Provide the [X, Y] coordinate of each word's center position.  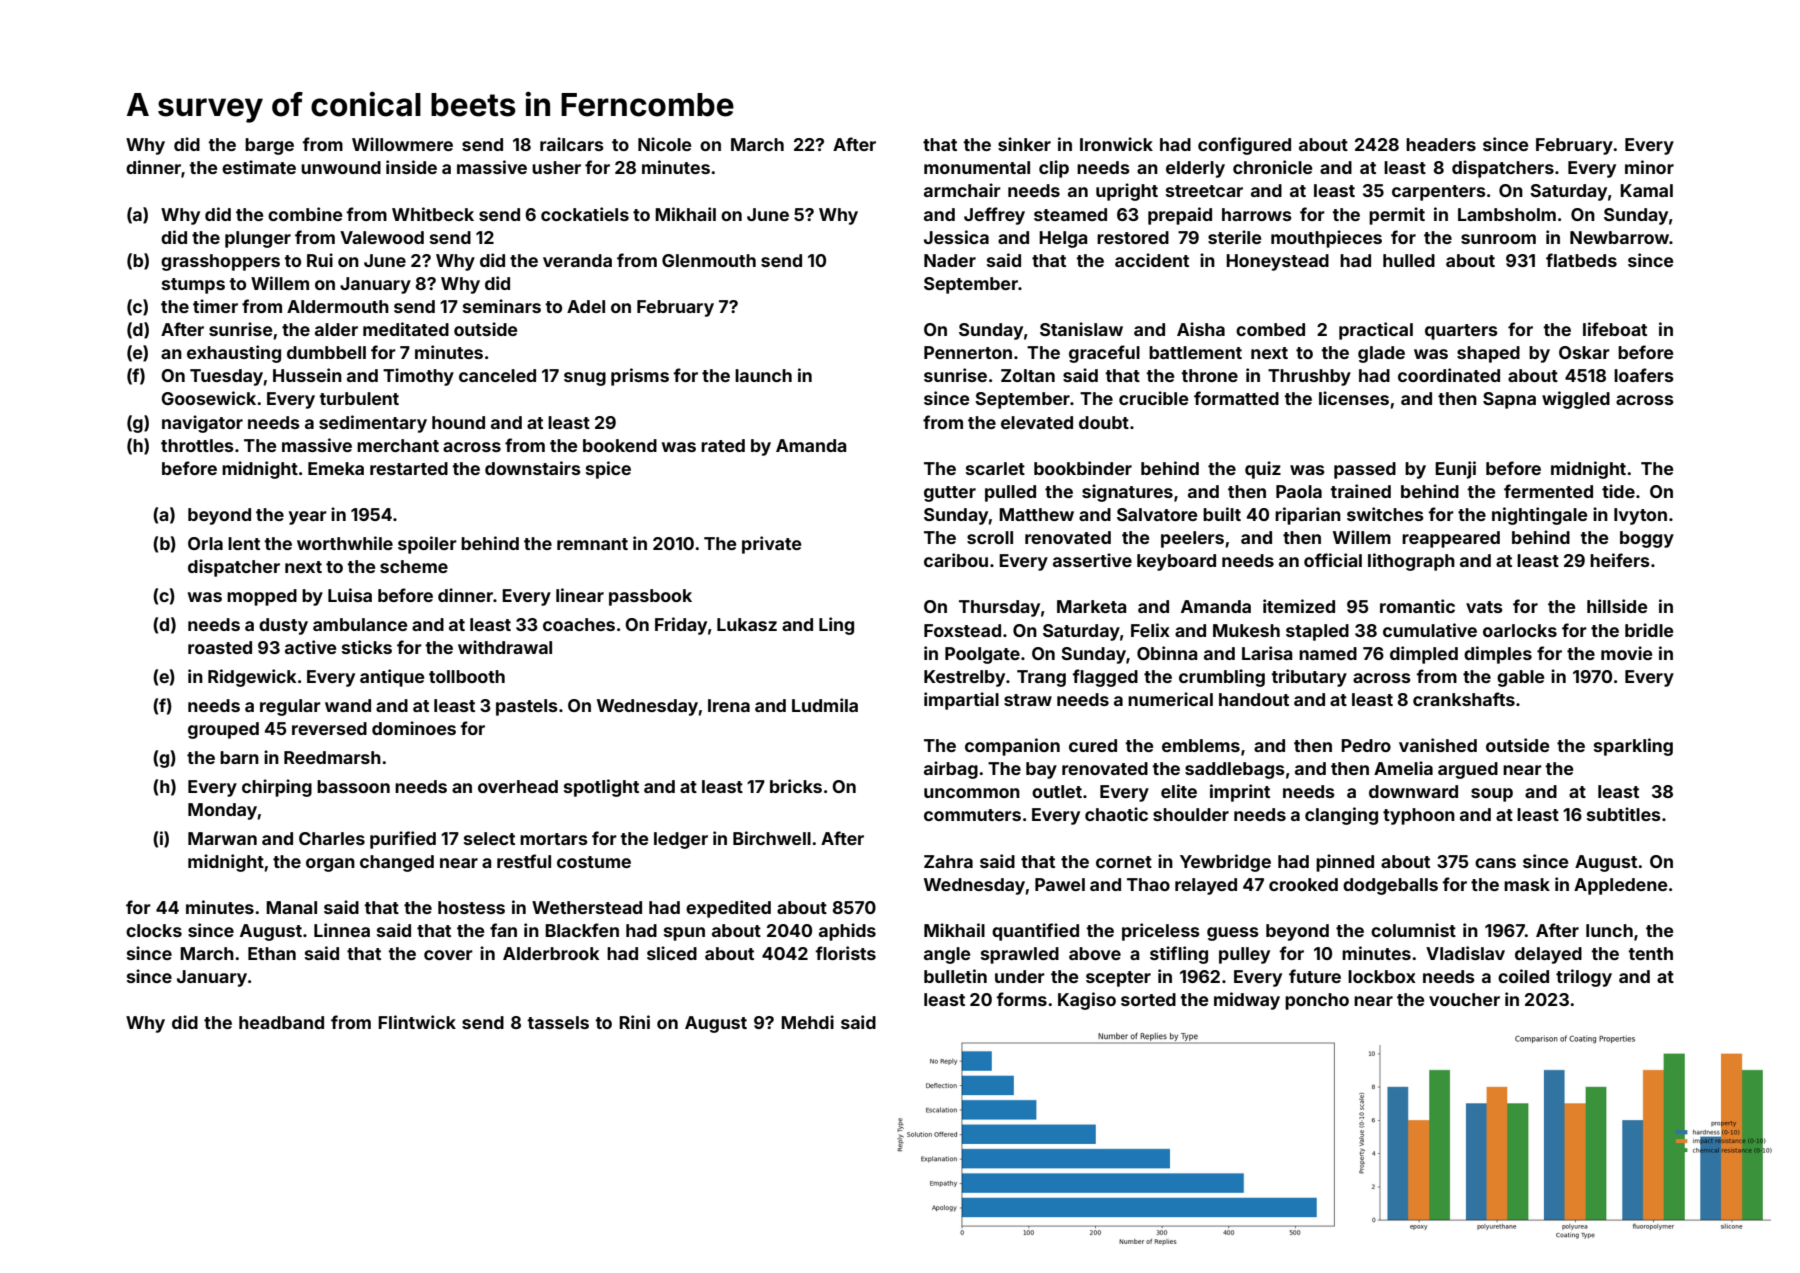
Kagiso [1087, 1001]
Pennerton [968, 352]
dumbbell [326, 352]
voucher [1464, 999]
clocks [154, 930]
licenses [1354, 398]
